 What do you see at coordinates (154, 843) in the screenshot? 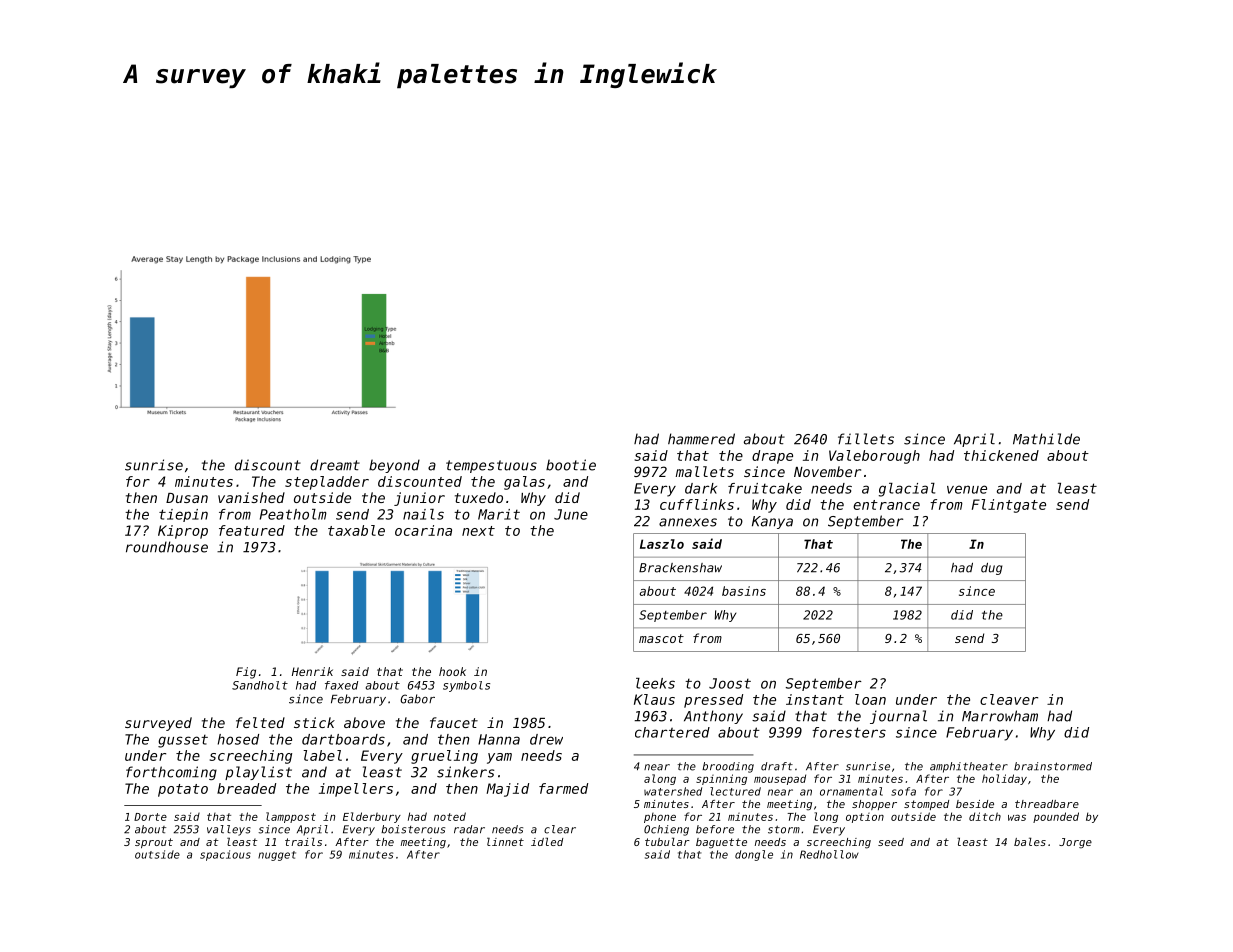
I see `sprout` at bounding box center [154, 843].
